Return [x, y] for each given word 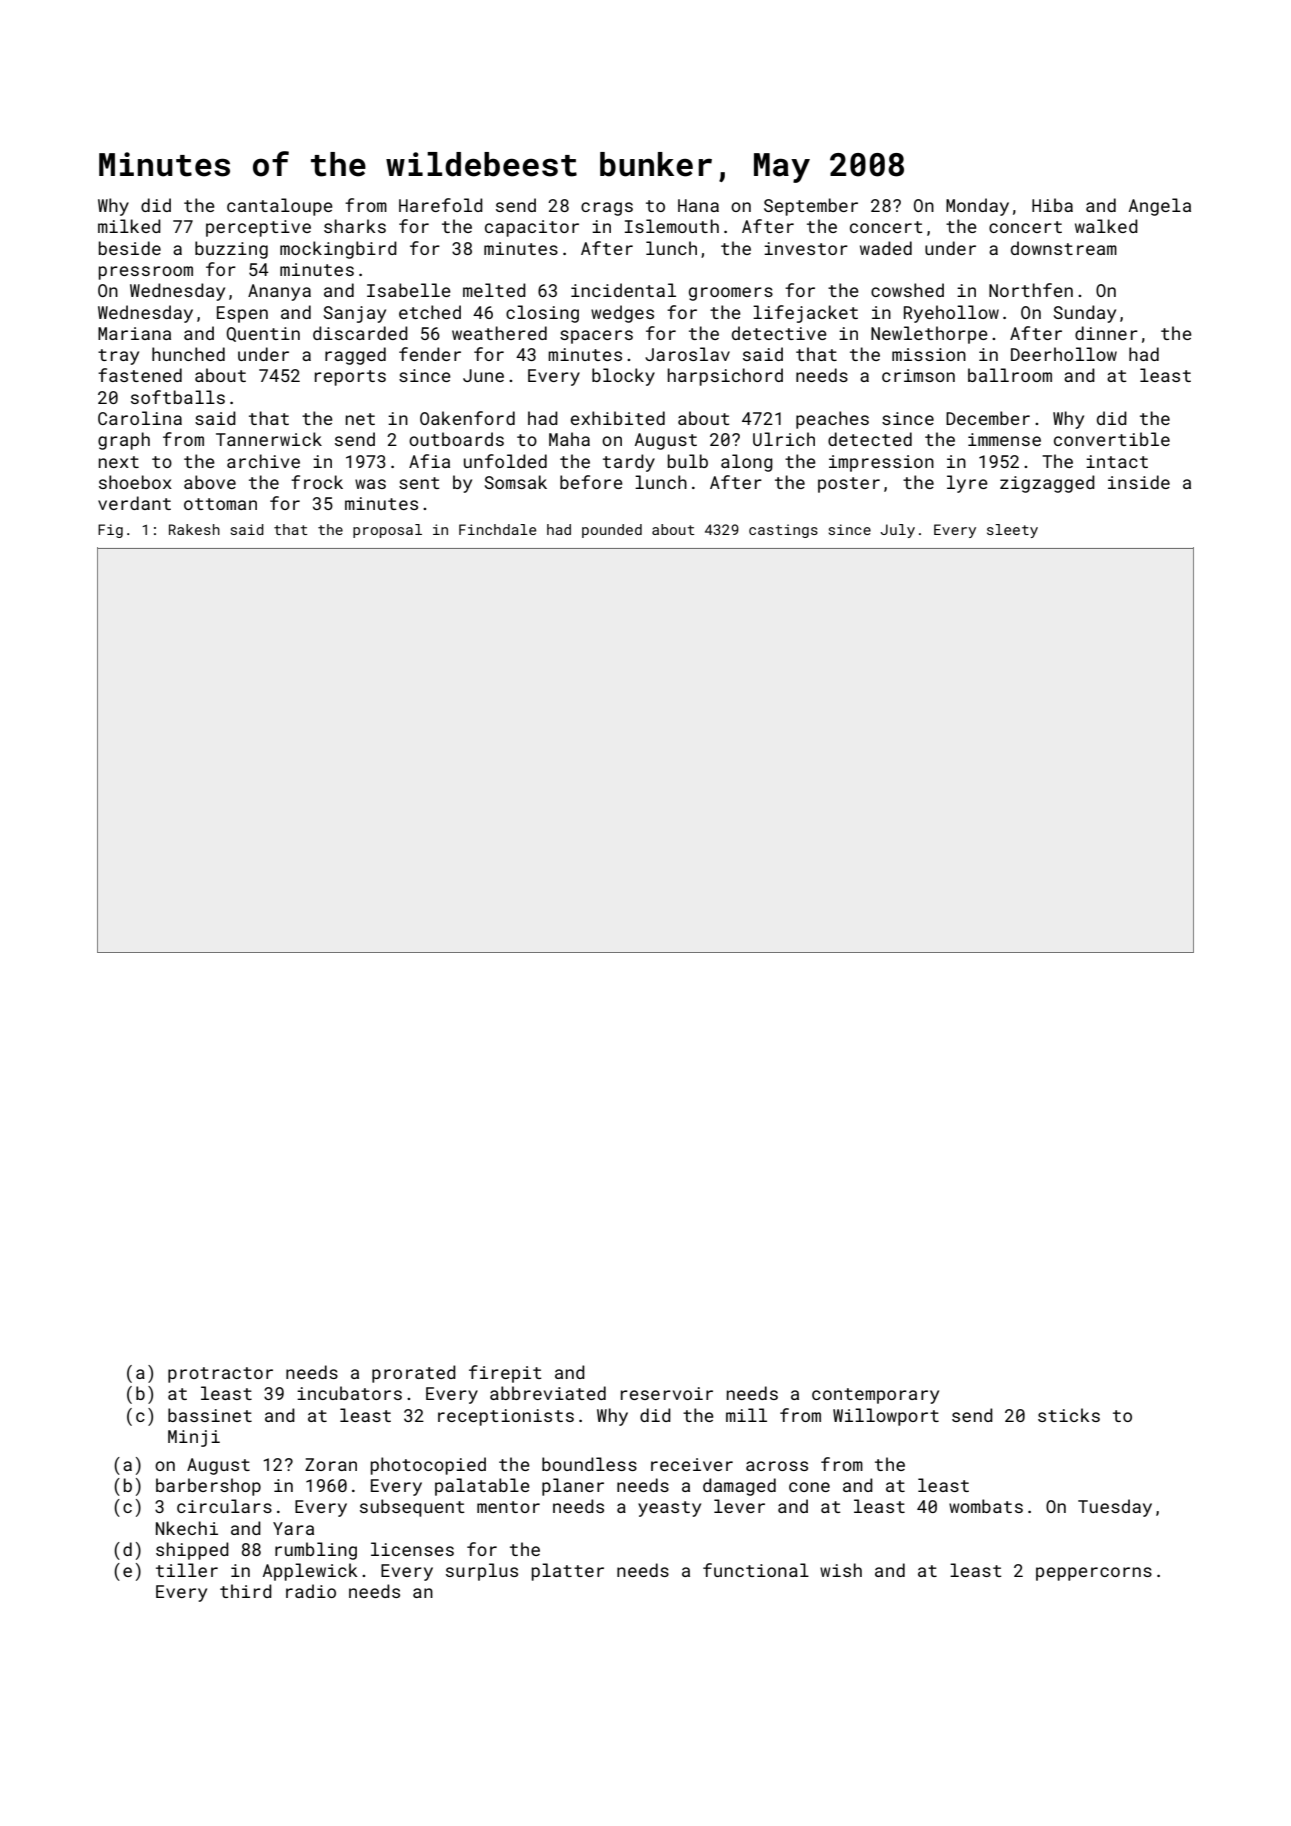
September [811, 207]
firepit [505, 1374]
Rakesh [194, 529]
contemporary [875, 1396]
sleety [1012, 531]
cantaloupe [280, 207]
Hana [698, 205]
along [747, 463]
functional [756, 1570]
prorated [414, 1374]
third [246, 1591]
